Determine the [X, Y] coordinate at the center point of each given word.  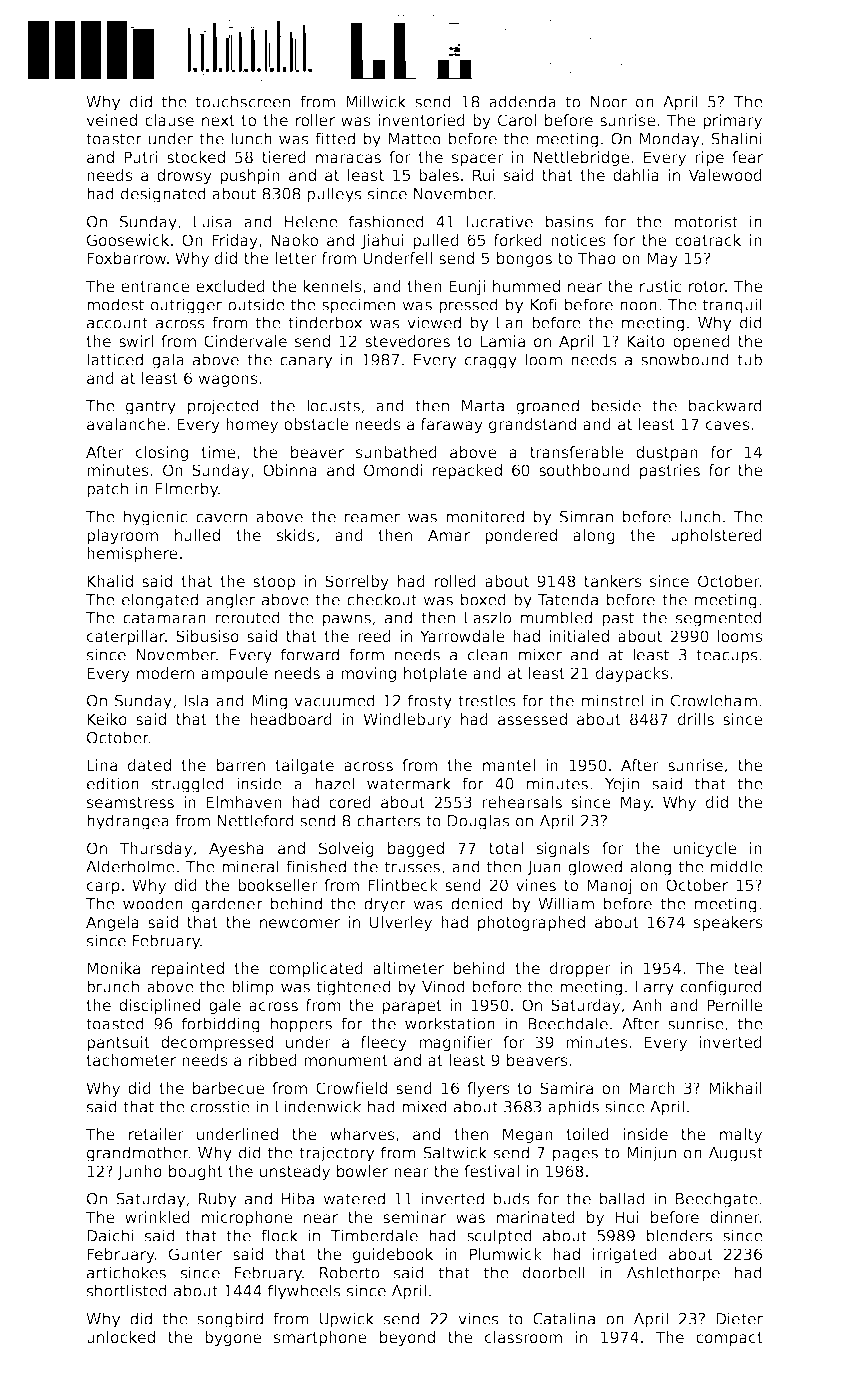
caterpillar [126, 637]
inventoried [421, 120]
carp [103, 888]
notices [578, 240]
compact [729, 1339]
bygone [233, 1338]
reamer [372, 518]
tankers [613, 581]
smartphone [320, 1338]
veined [111, 120]
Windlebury [407, 720]
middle [737, 866]
